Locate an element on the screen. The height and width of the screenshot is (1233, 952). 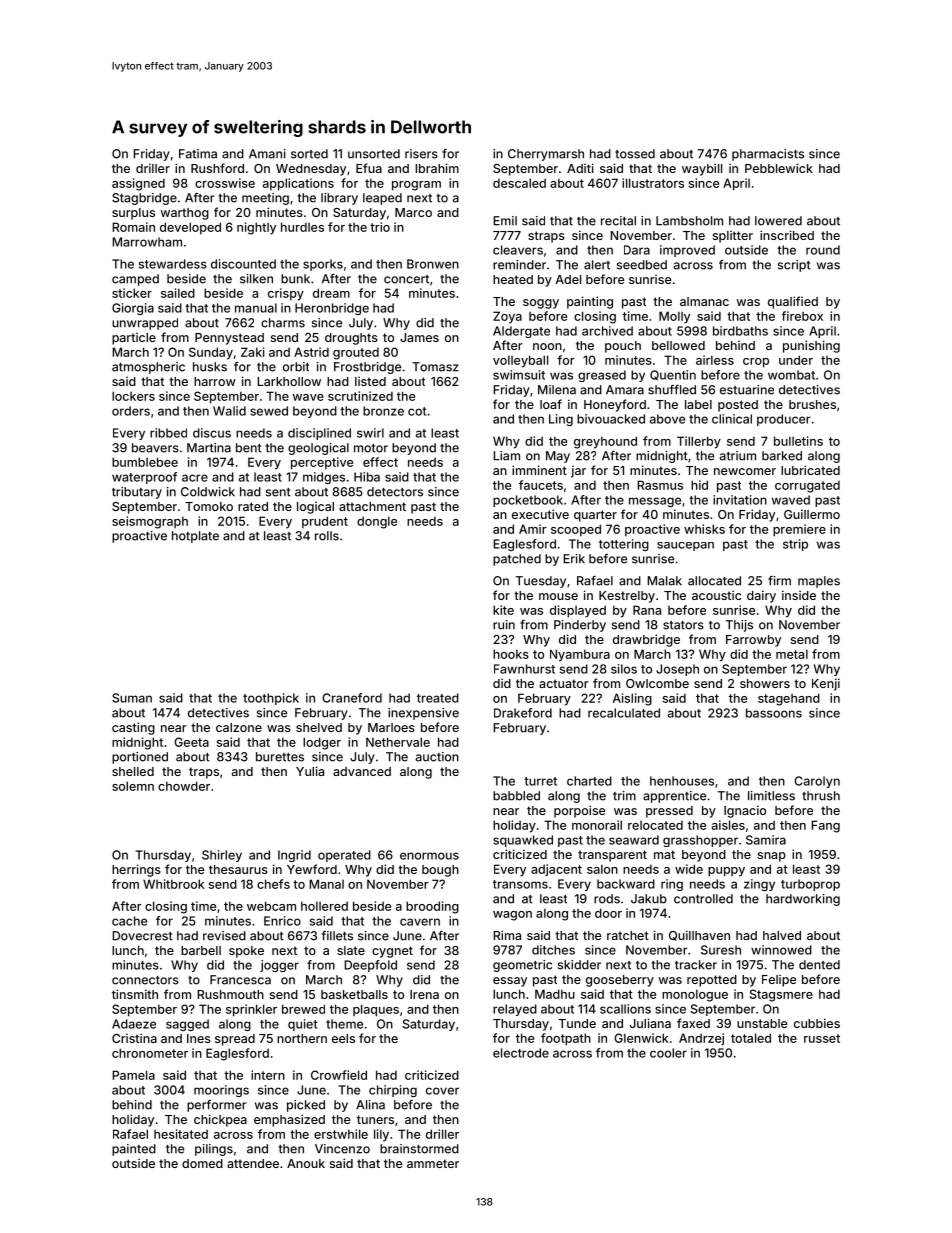
Aditi is located at coordinates (580, 168).
